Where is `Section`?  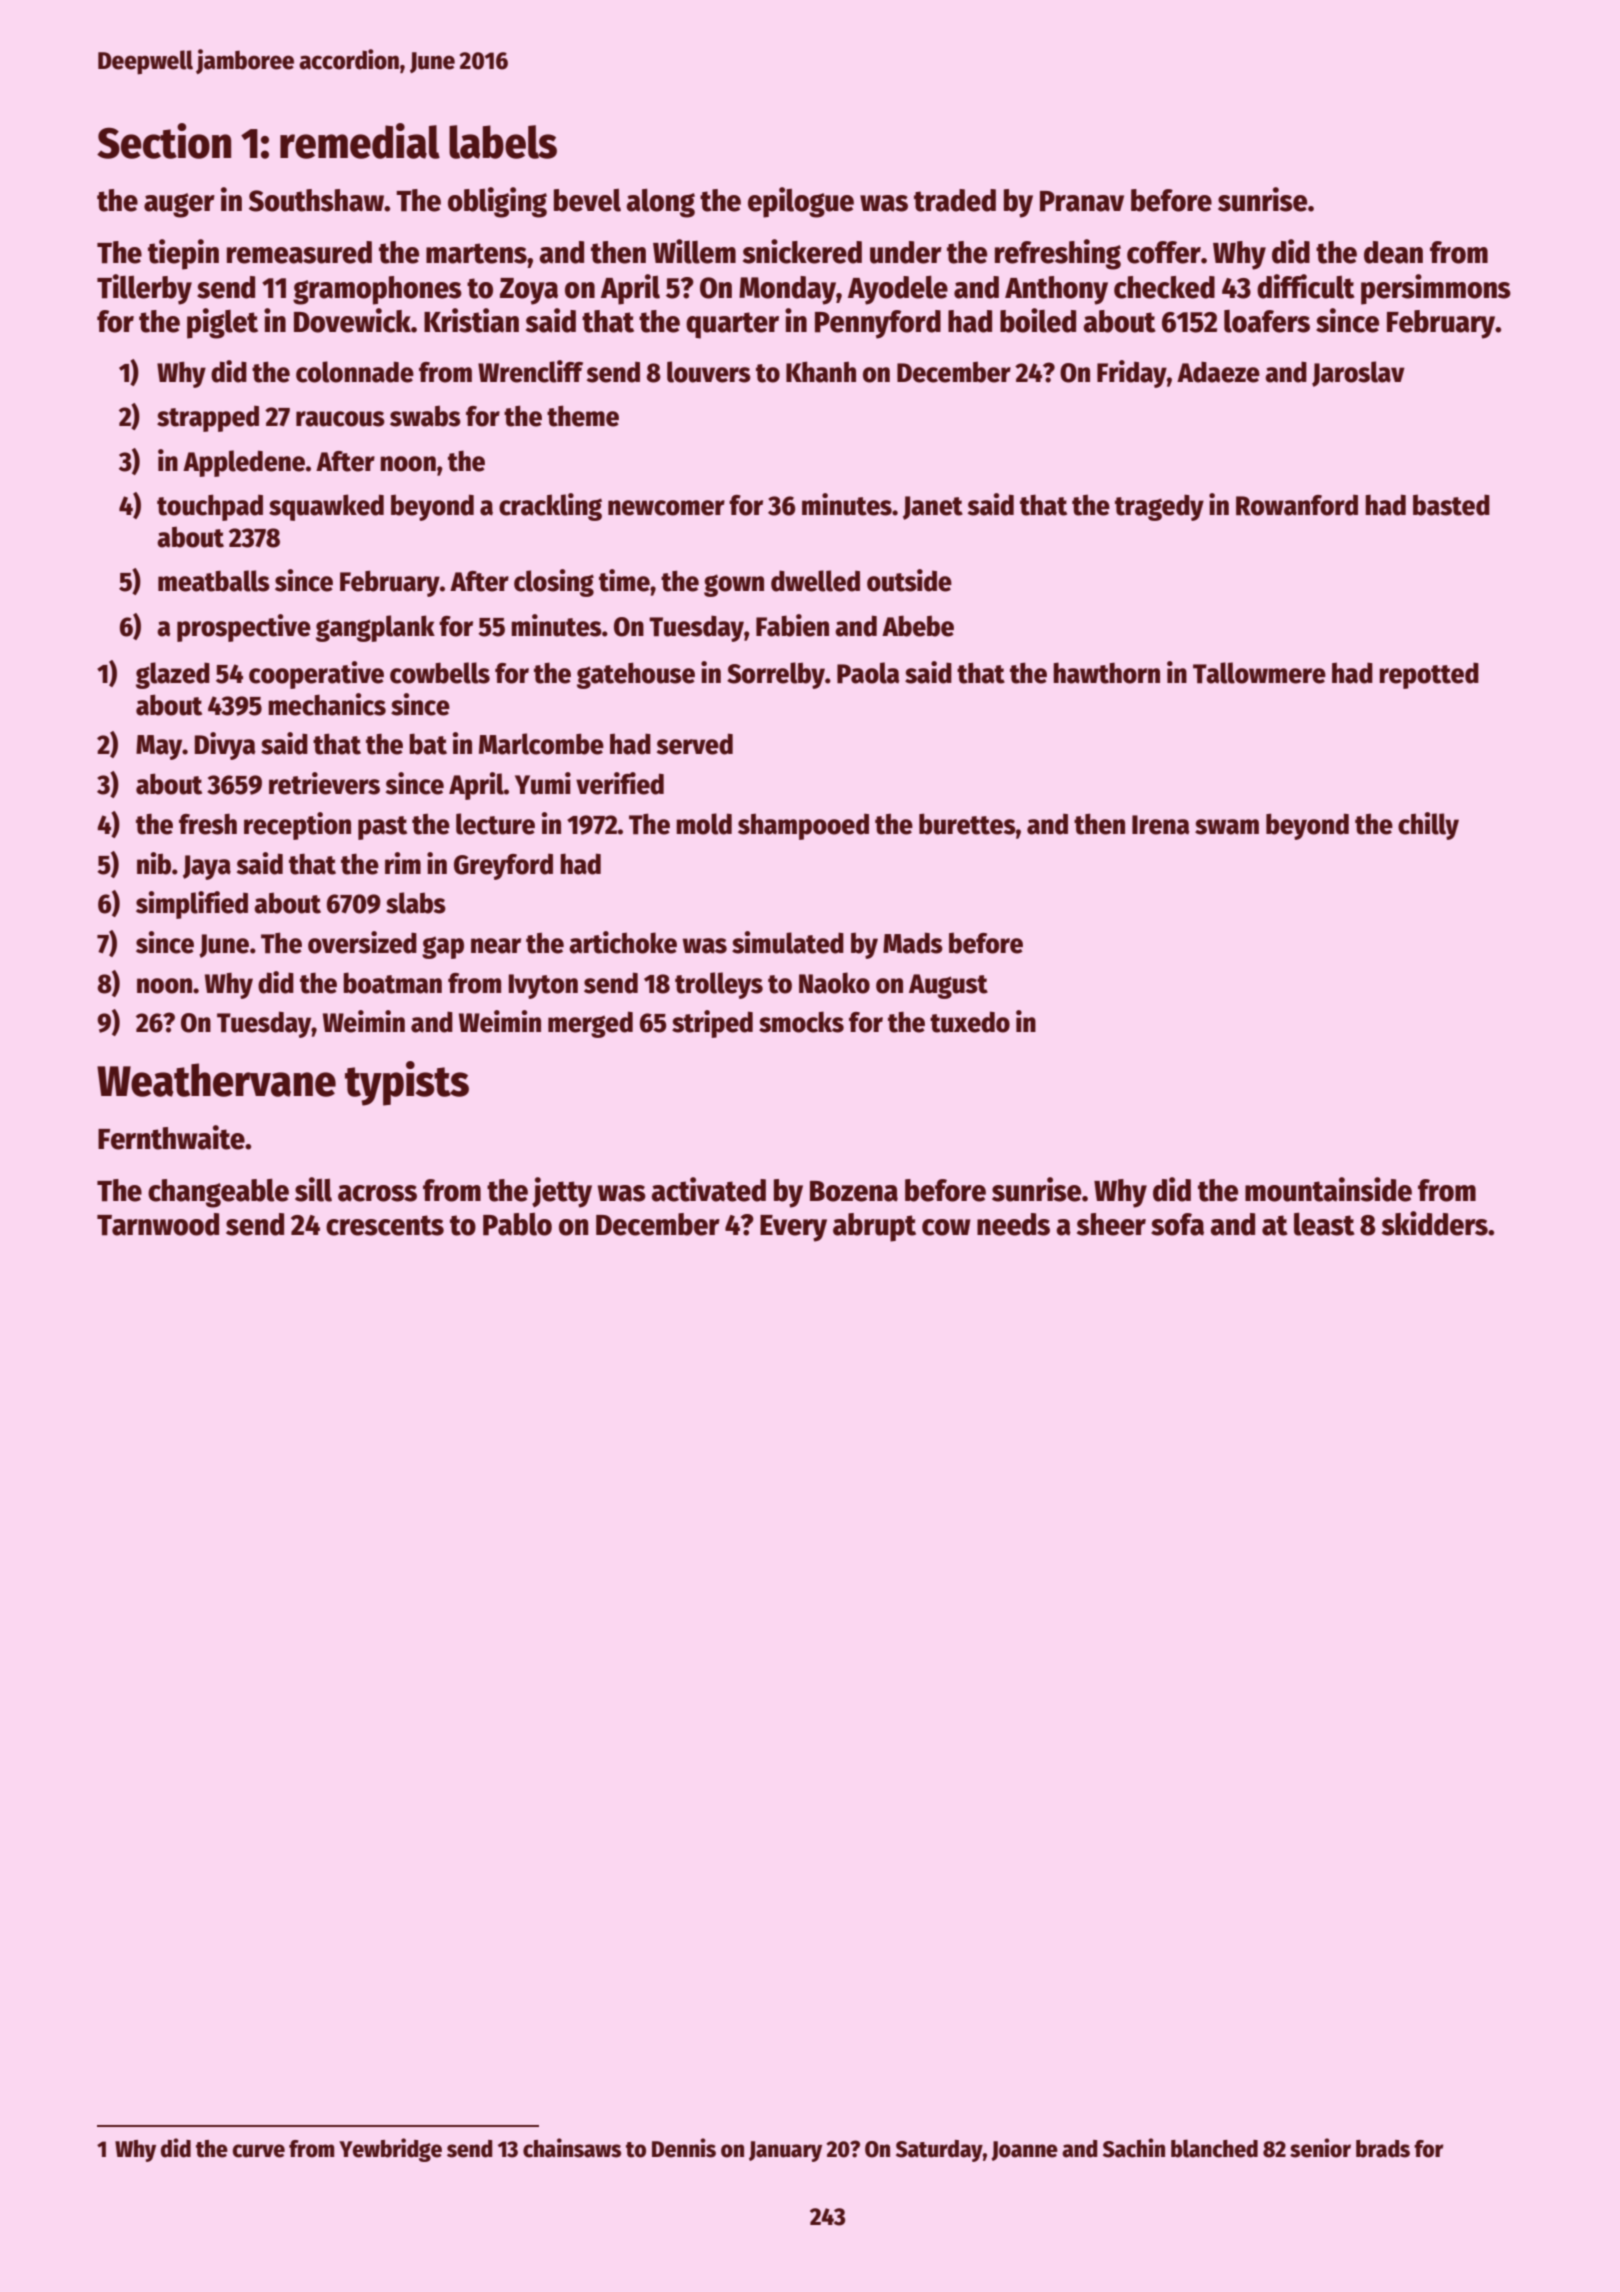
Section is located at coordinates (164, 141).
